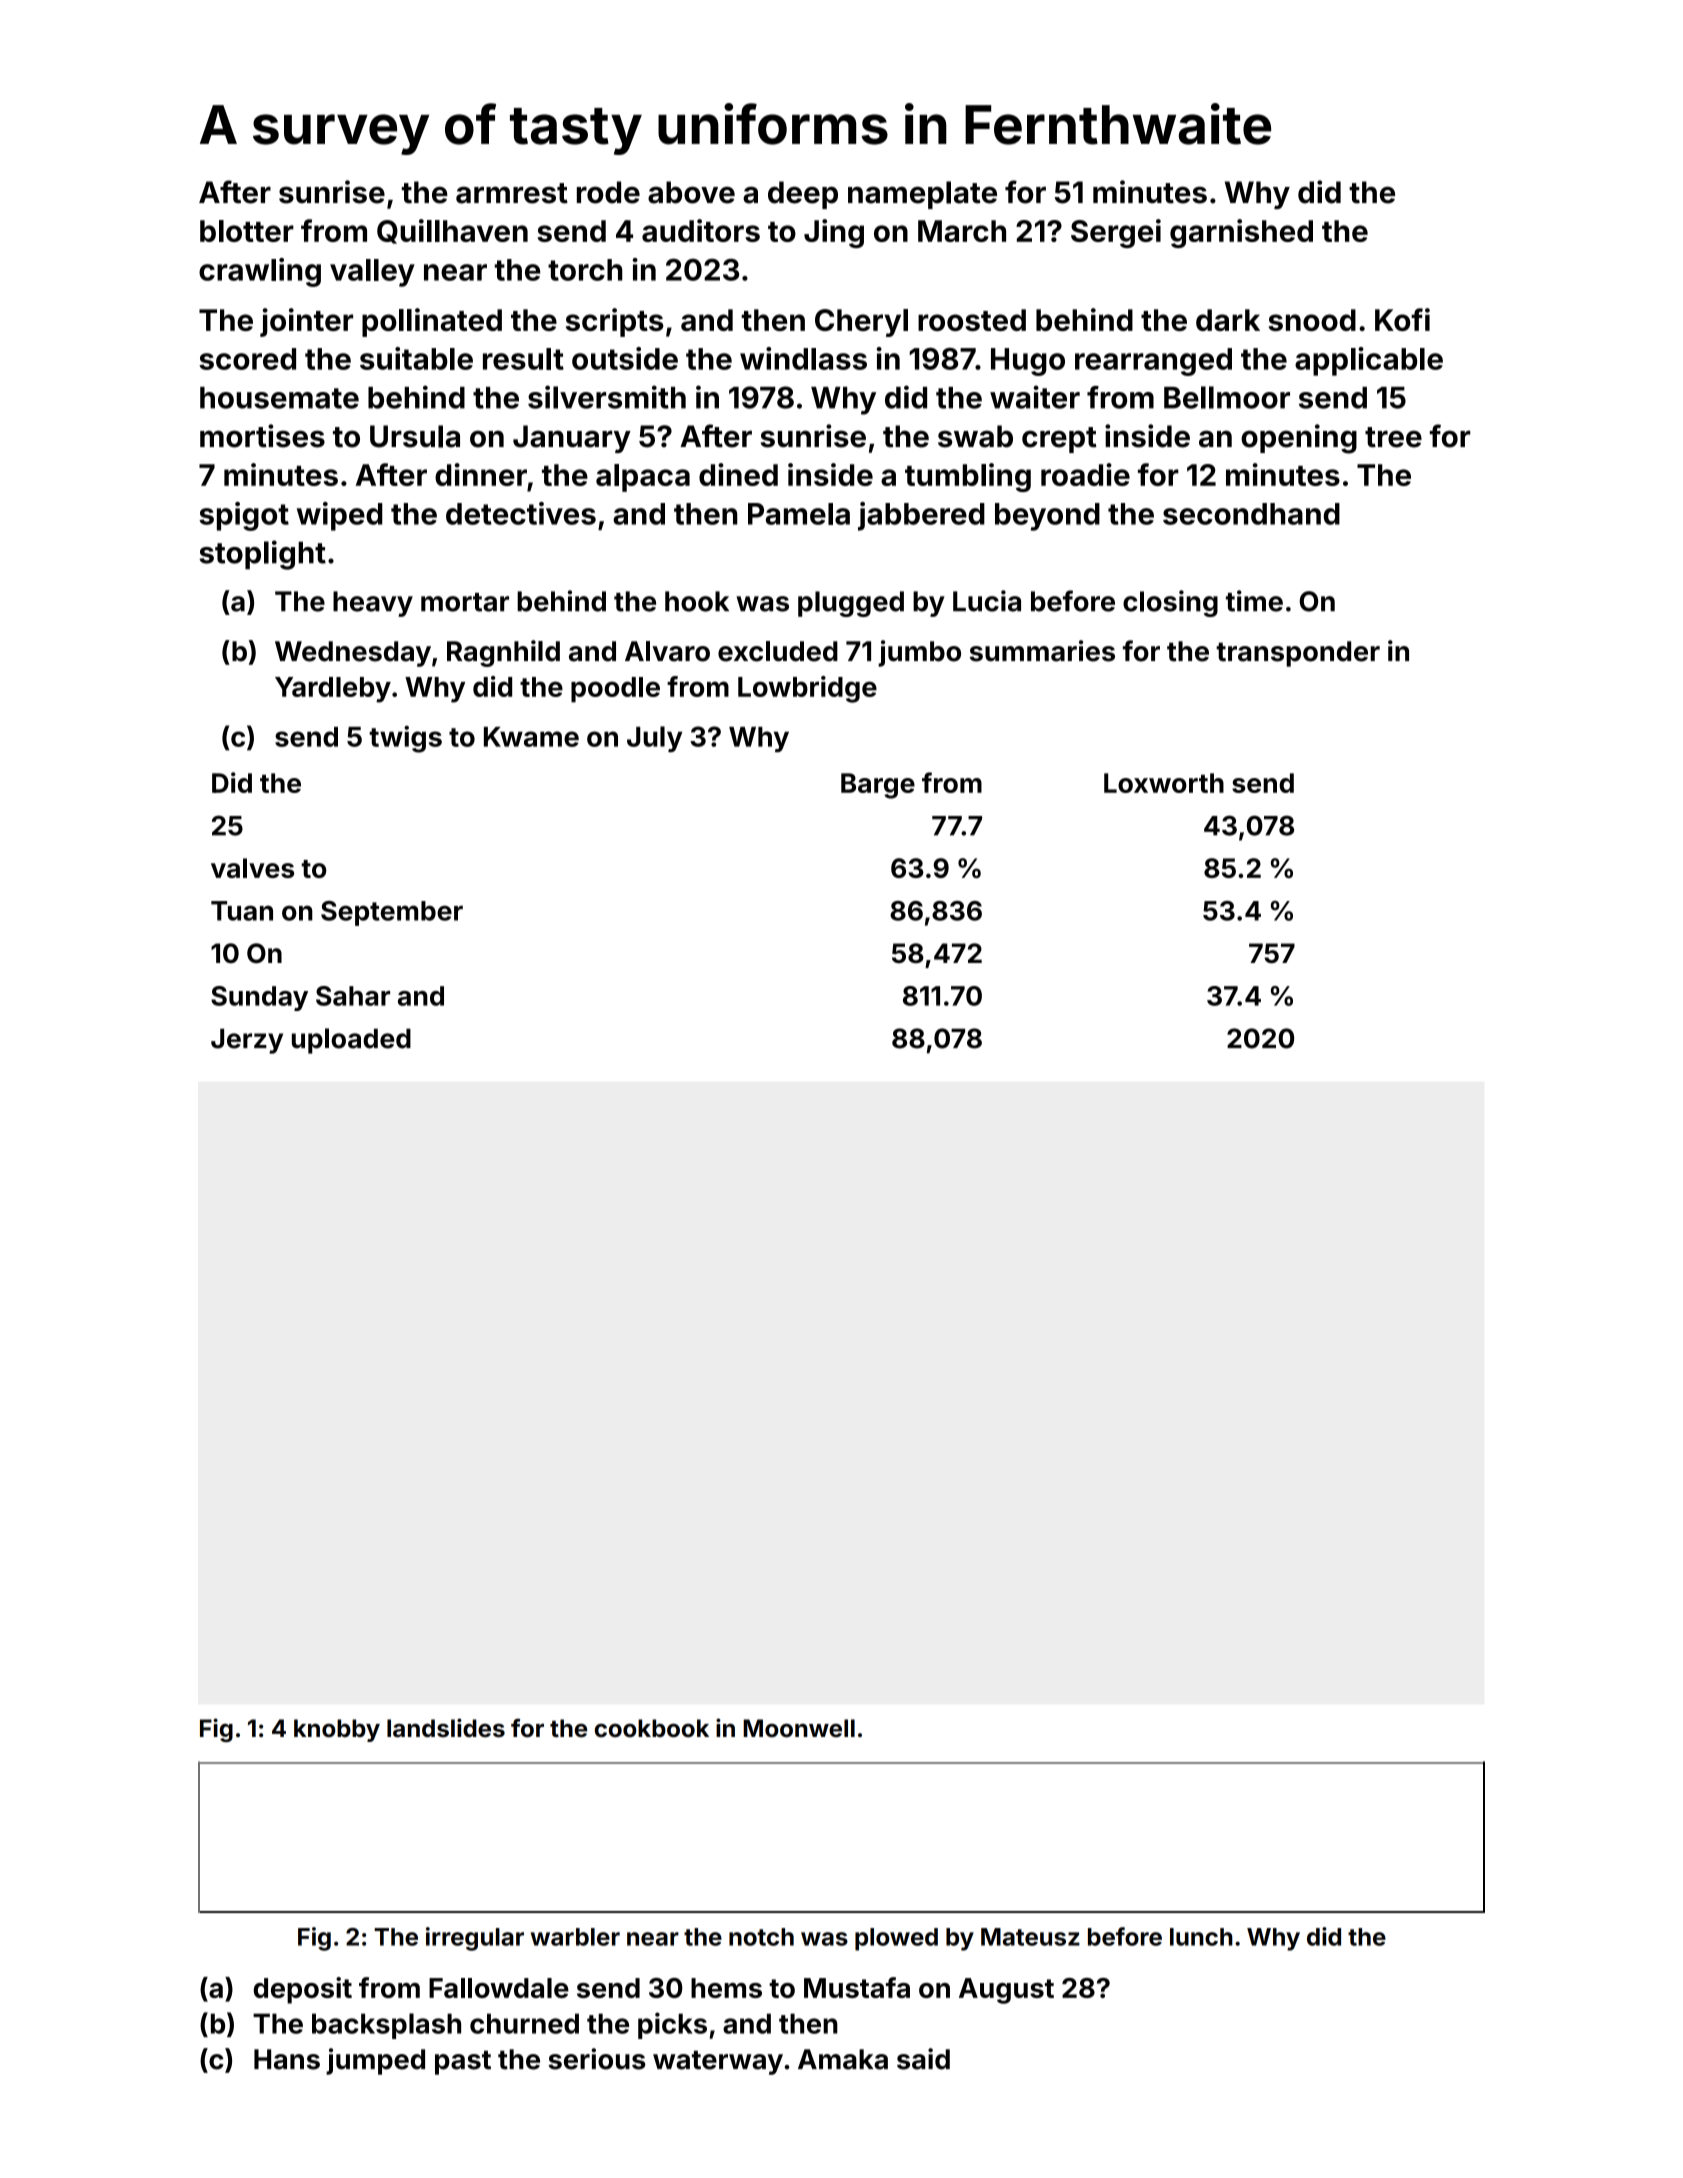  Describe the element at coordinates (585, 270) in the page. I see `torch` at that location.
